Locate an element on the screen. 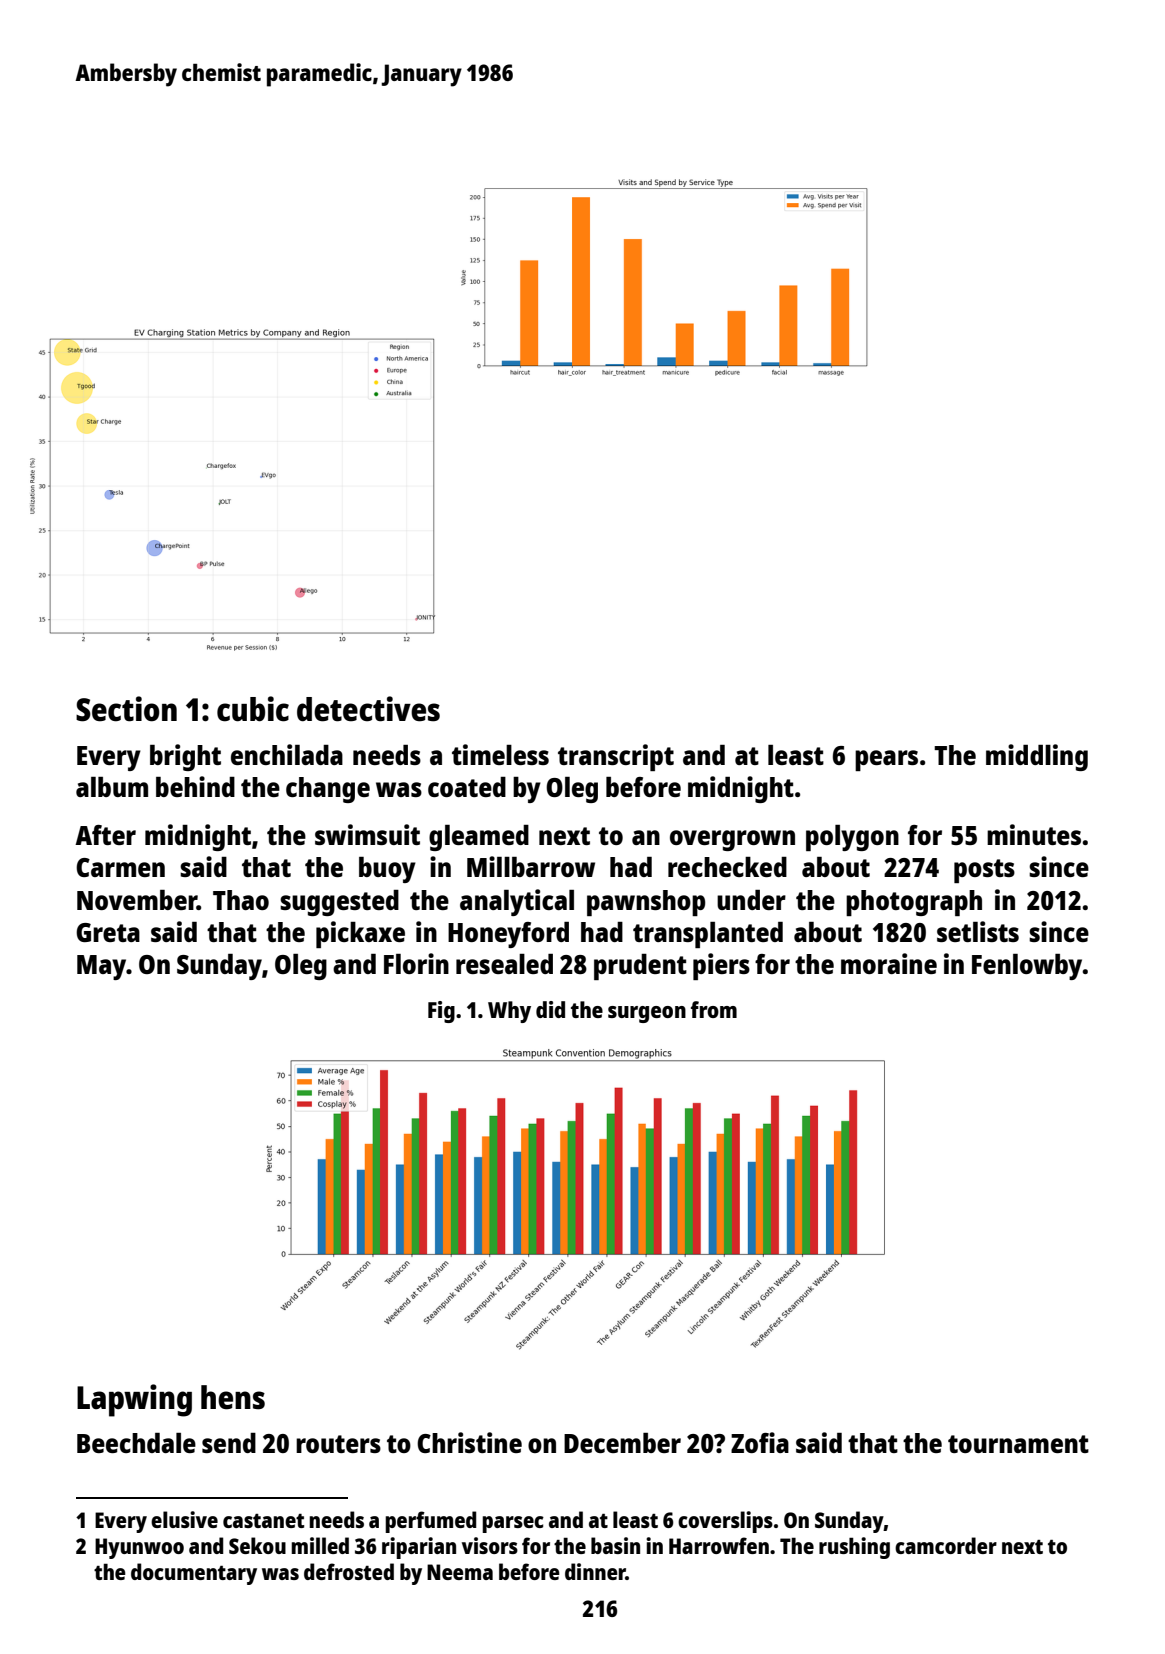  pawnshop is located at coordinates (646, 903).
